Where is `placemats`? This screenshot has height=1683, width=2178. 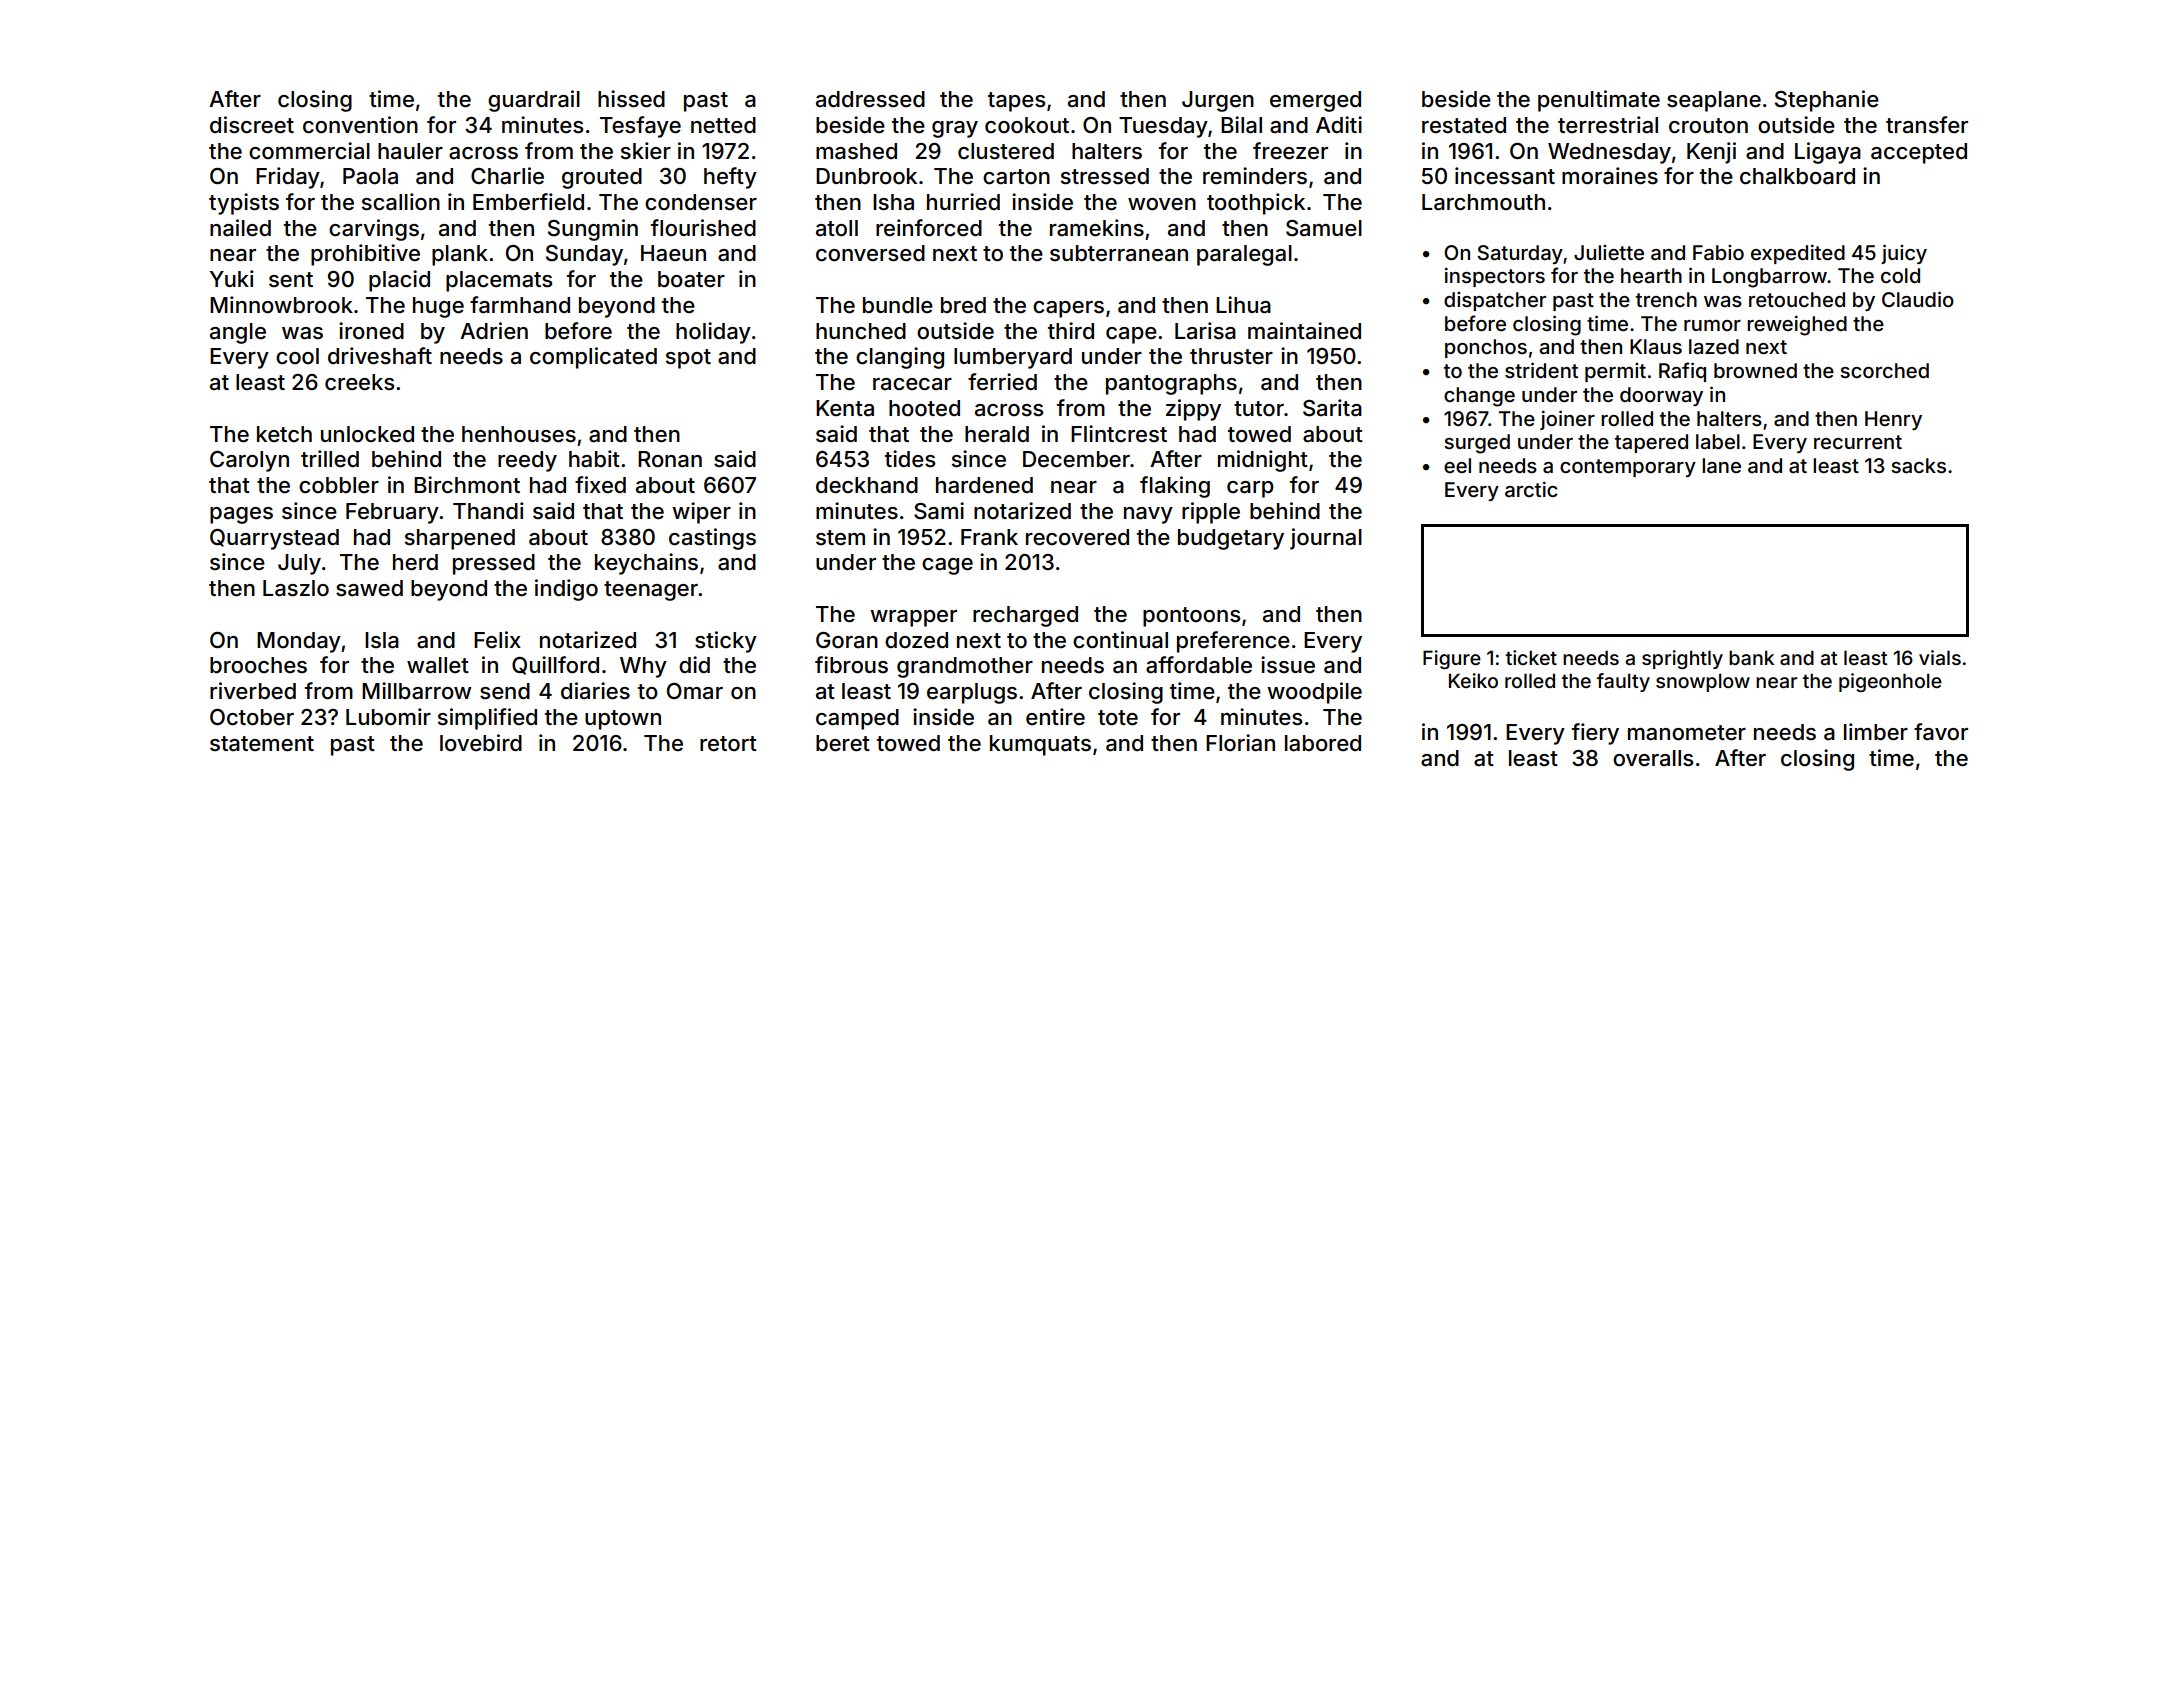
placemats is located at coordinates (499, 281).
